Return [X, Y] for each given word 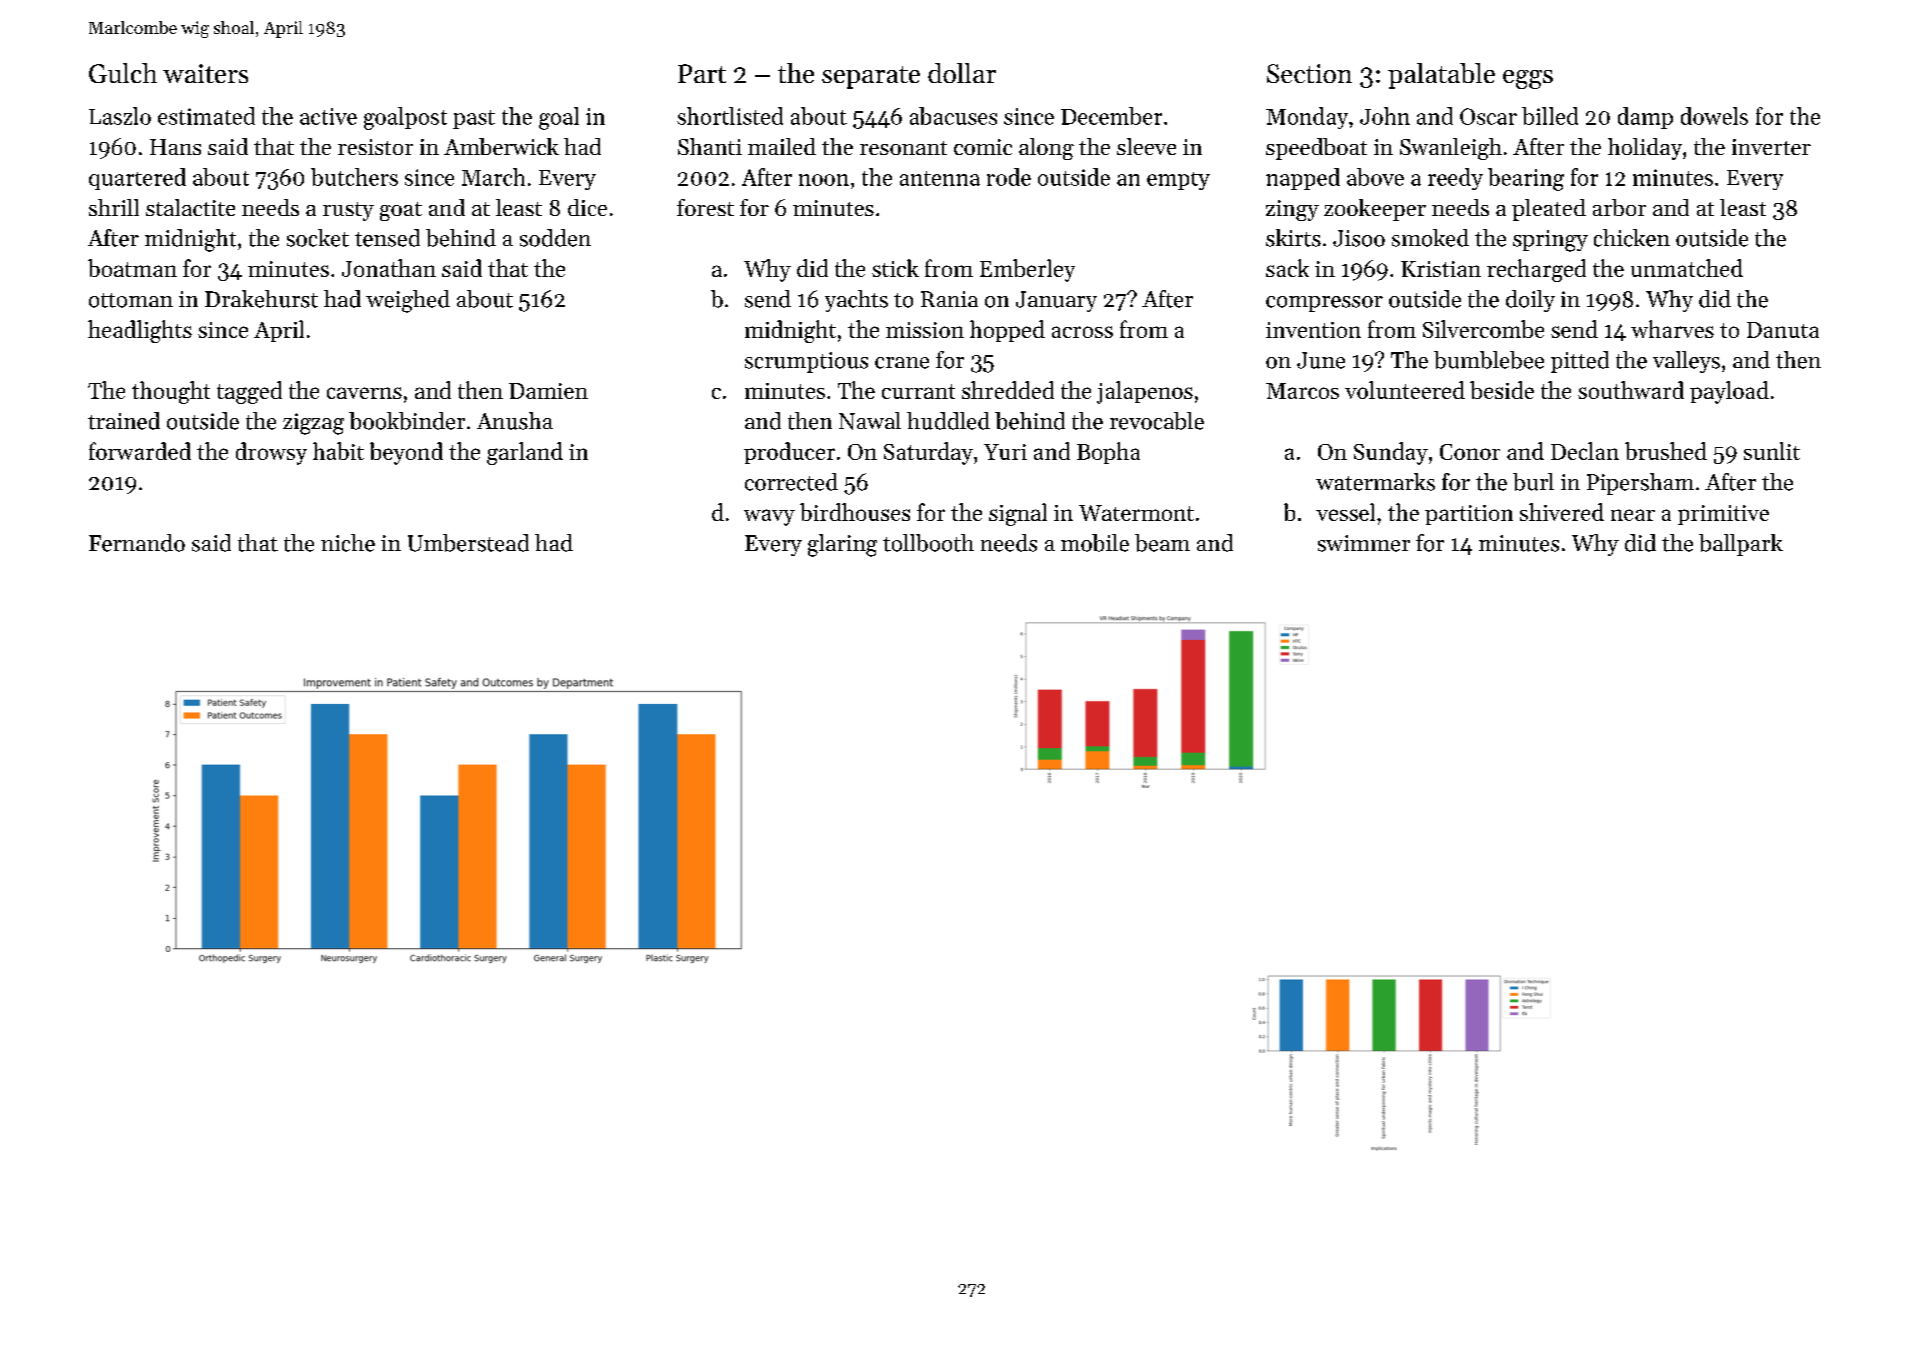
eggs [1528, 79]
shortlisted [730, 116]
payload [1729, 392]
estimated [206, 116]
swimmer [1364, 543]
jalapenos [1145, 392]
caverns [364, 393]
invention [1313, 330]
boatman [132, 268]
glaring [842, 545]
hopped [1007, 331]
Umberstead [468, 543]
